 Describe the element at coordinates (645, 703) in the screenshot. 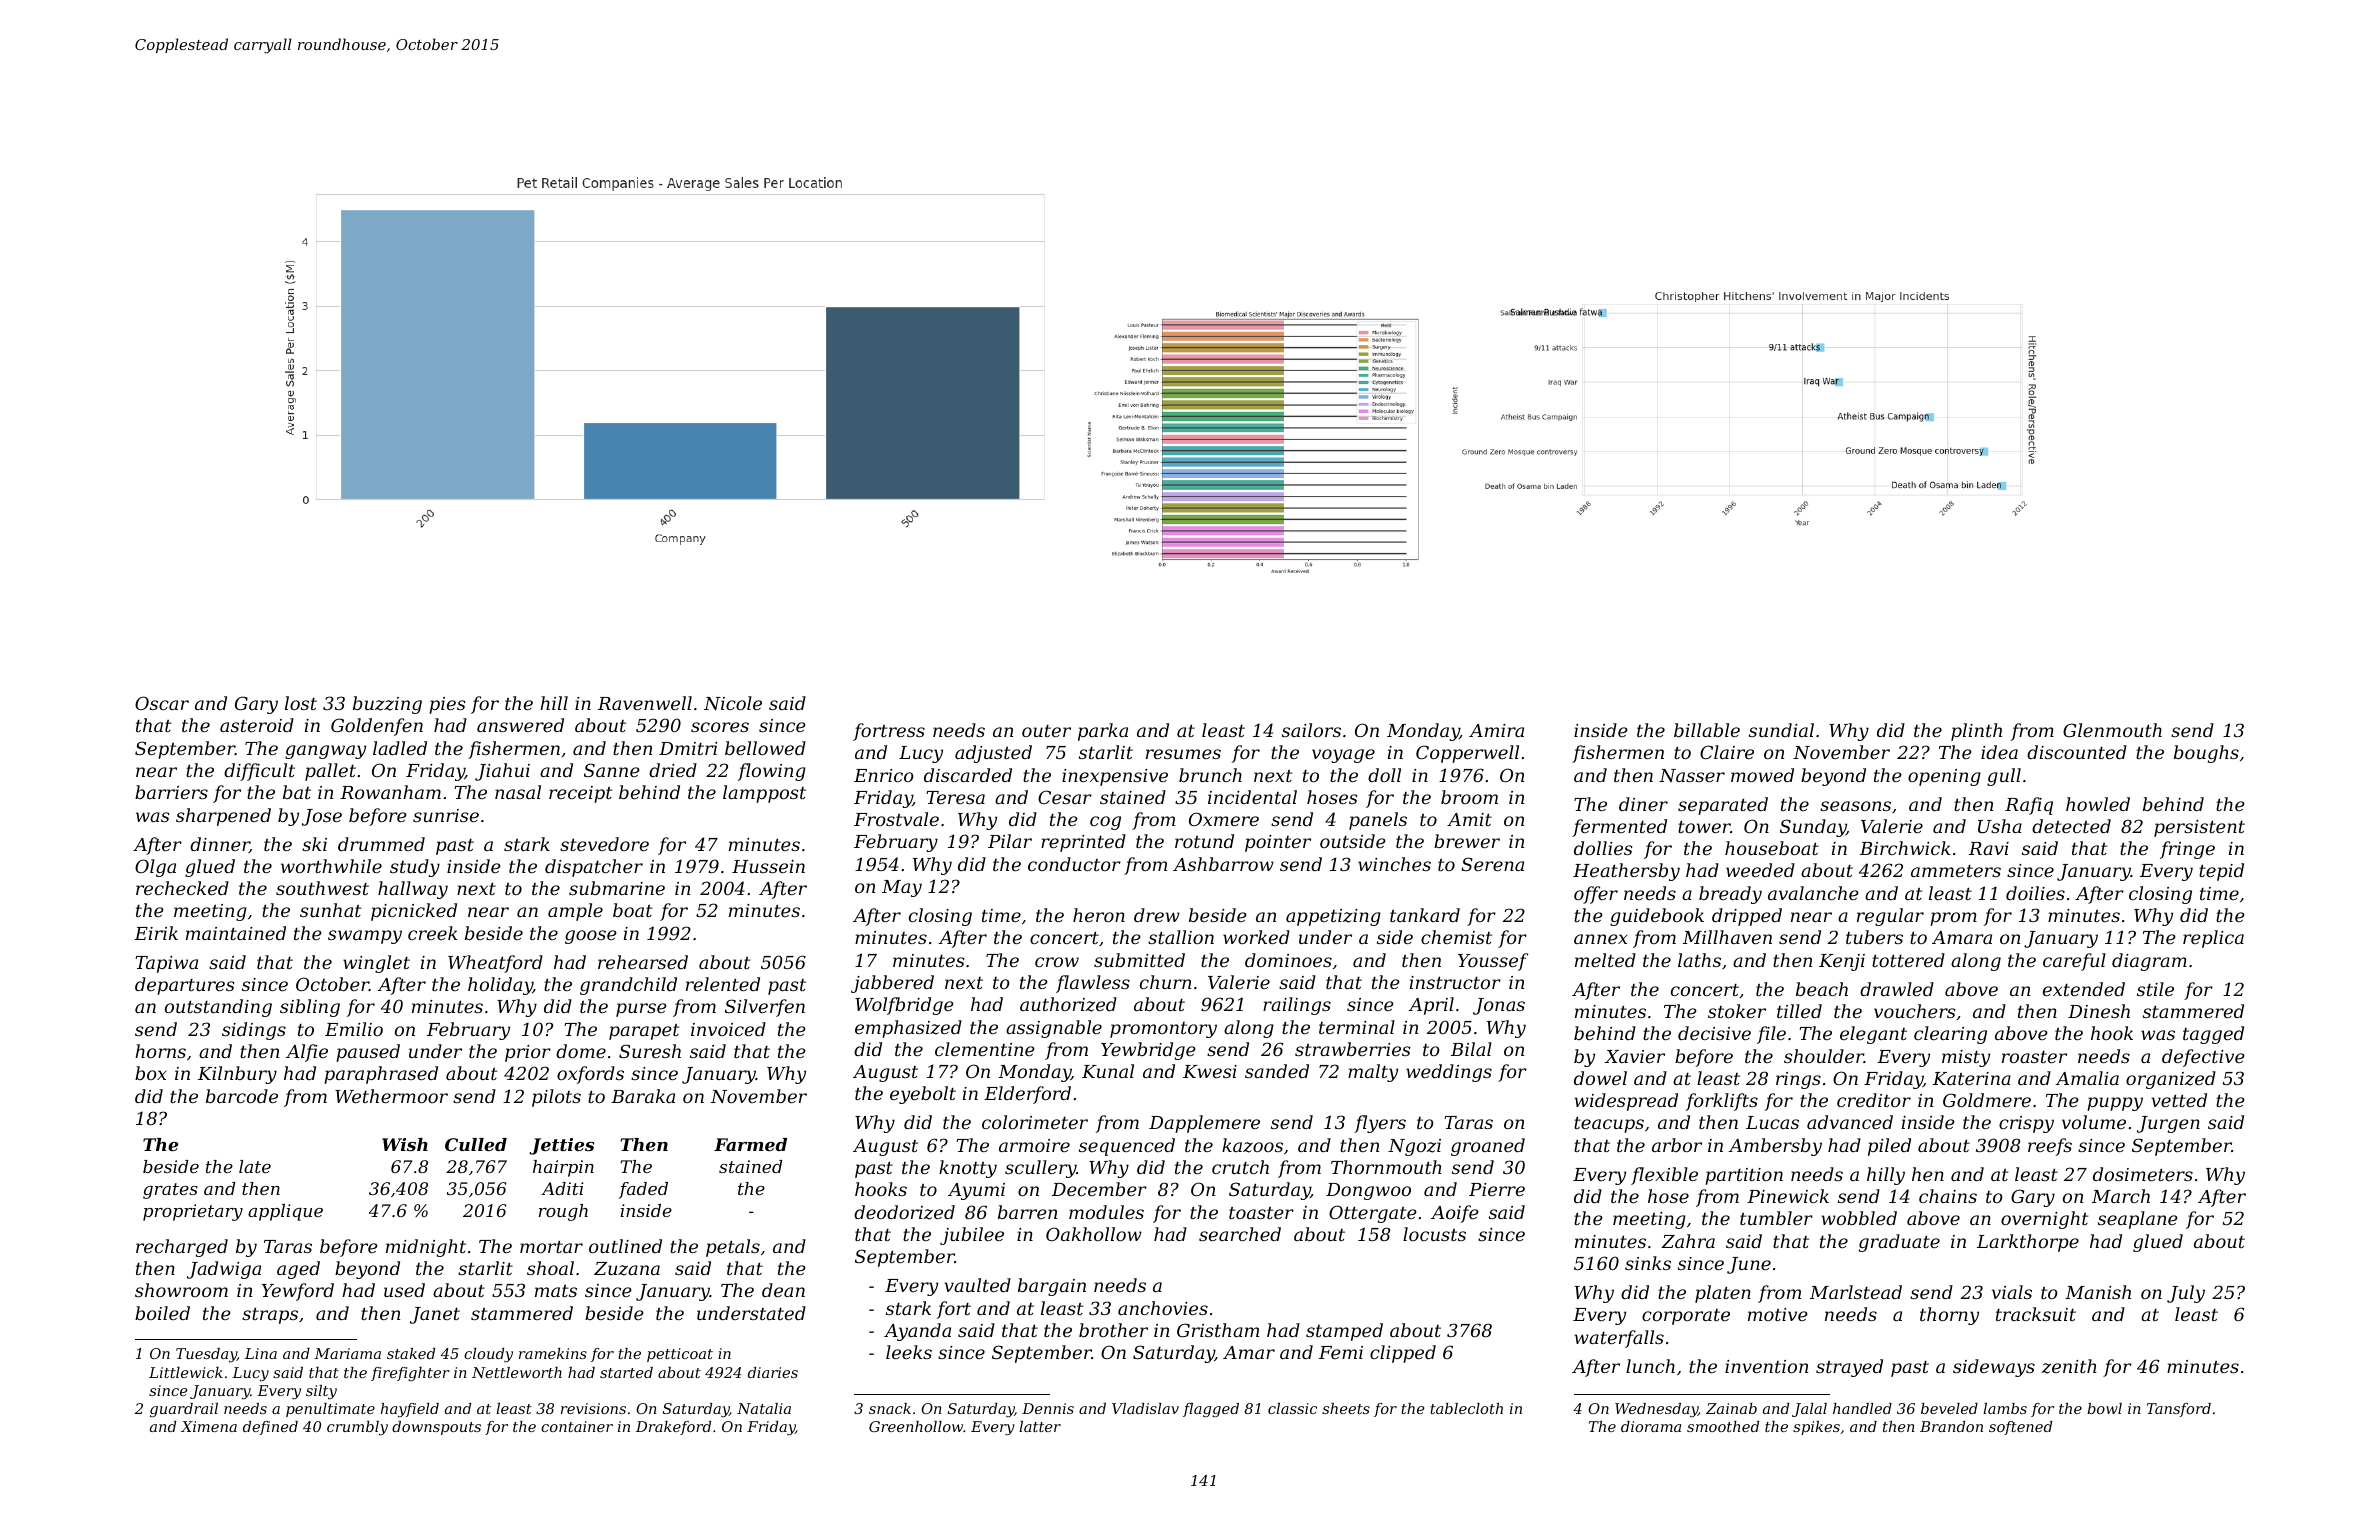

I see `Ravenwell` at that location.
